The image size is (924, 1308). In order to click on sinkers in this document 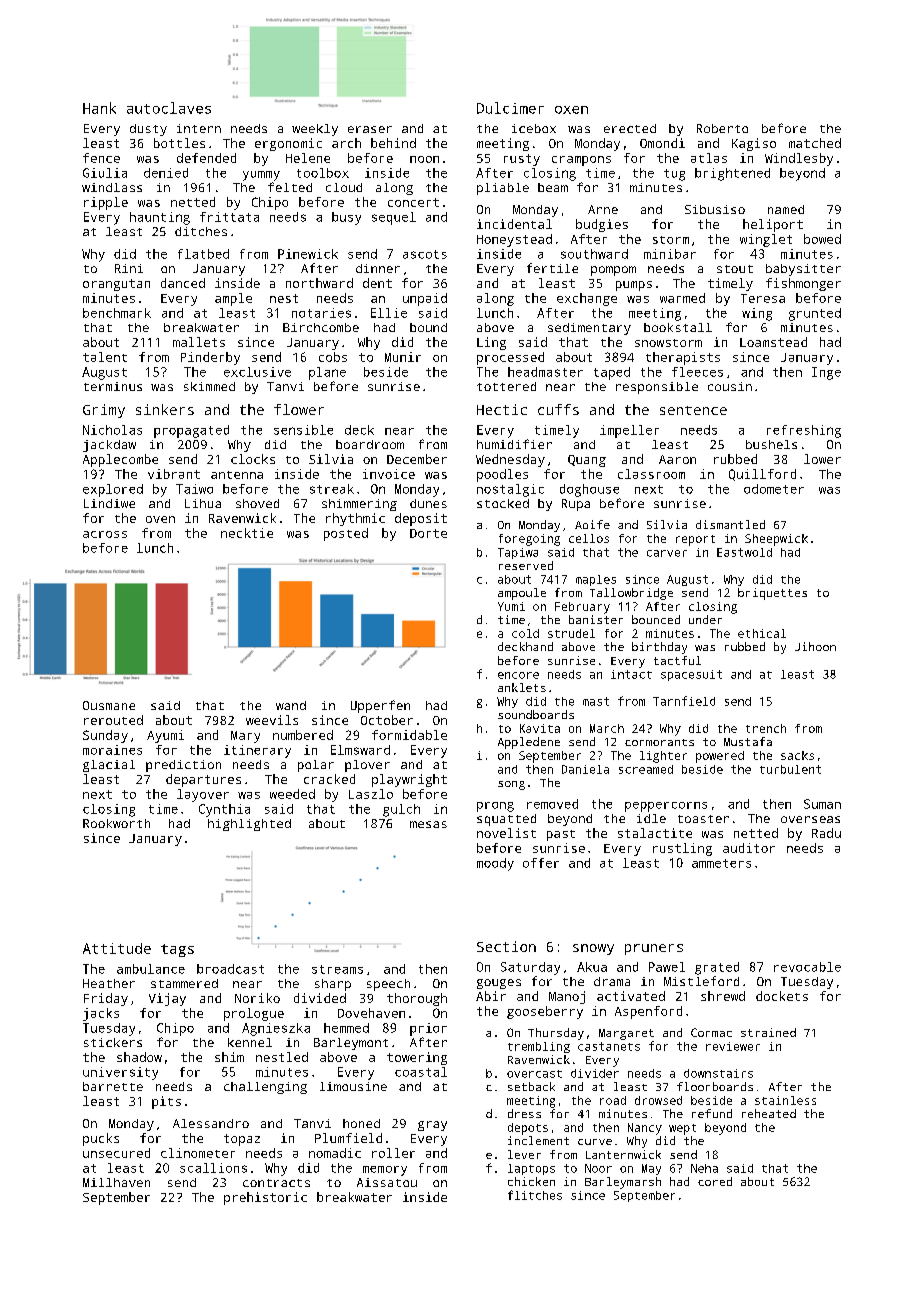, I will do `click(165, 409)`.
